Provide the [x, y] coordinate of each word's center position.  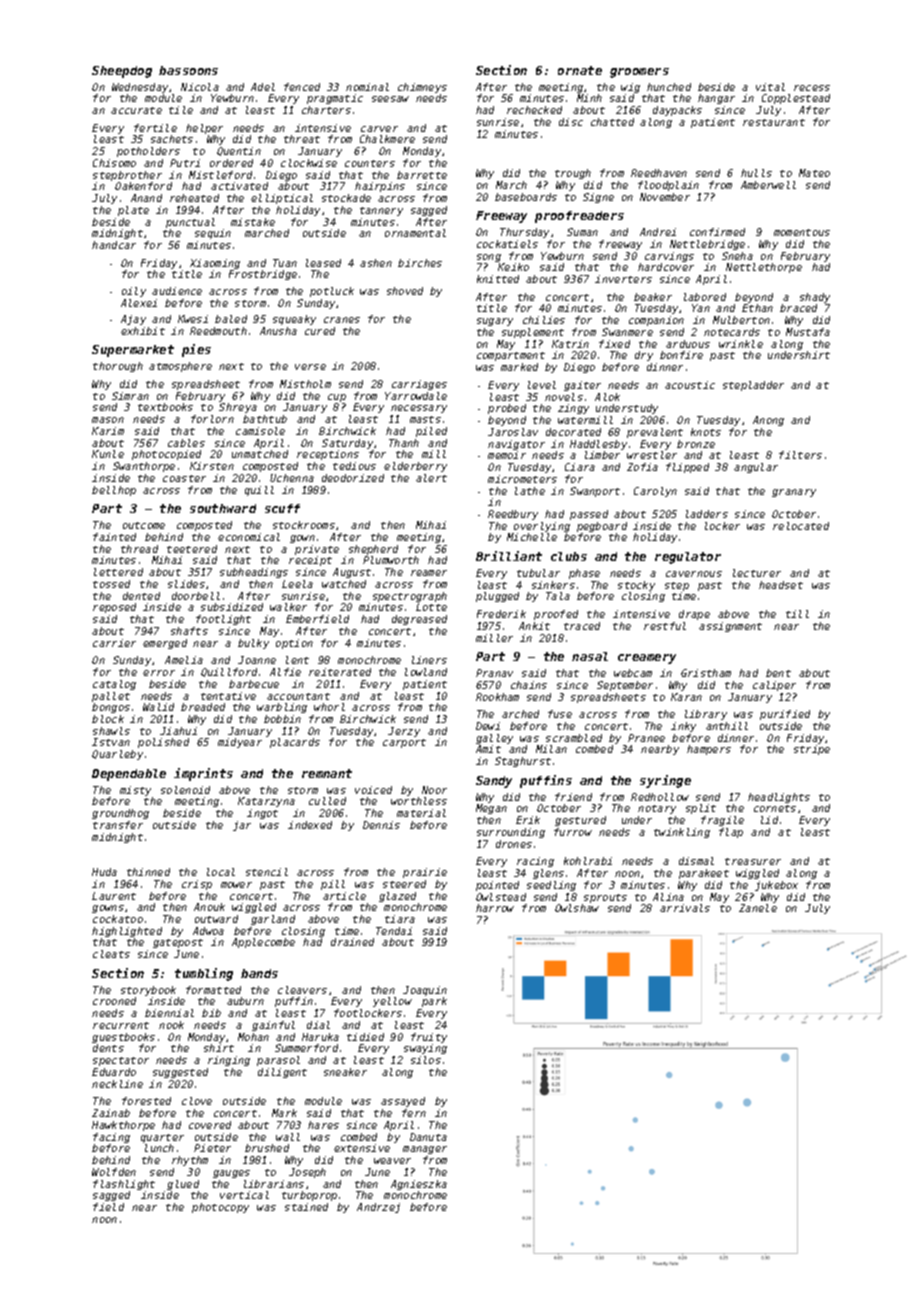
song [489, 258]
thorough [118, 367]
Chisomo [114, 163]
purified [785, 715]
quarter [162, 1138]
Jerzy [404, 732]
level [542, 385]
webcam [633, 673]
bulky [253, 644]
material [421, 813]
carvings [669, 257]
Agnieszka [419, 1185]
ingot [262, 814]
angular [756, 468]
